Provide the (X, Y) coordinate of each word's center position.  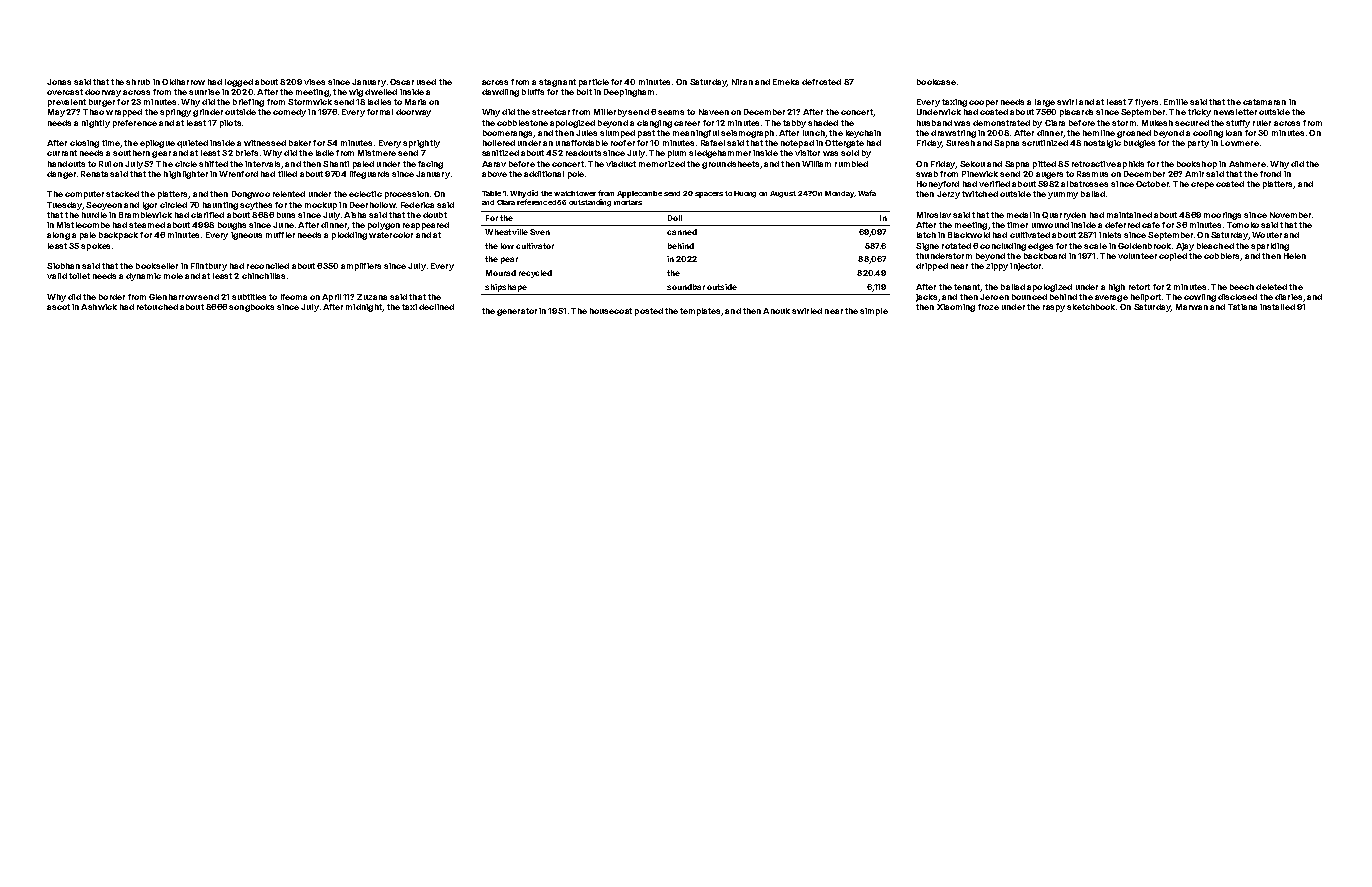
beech (1242, 287)
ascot (58, 307)
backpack (118, 236)
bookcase (936, 82)
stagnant (557, 83)
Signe (927, 247)
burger (102, 103)
